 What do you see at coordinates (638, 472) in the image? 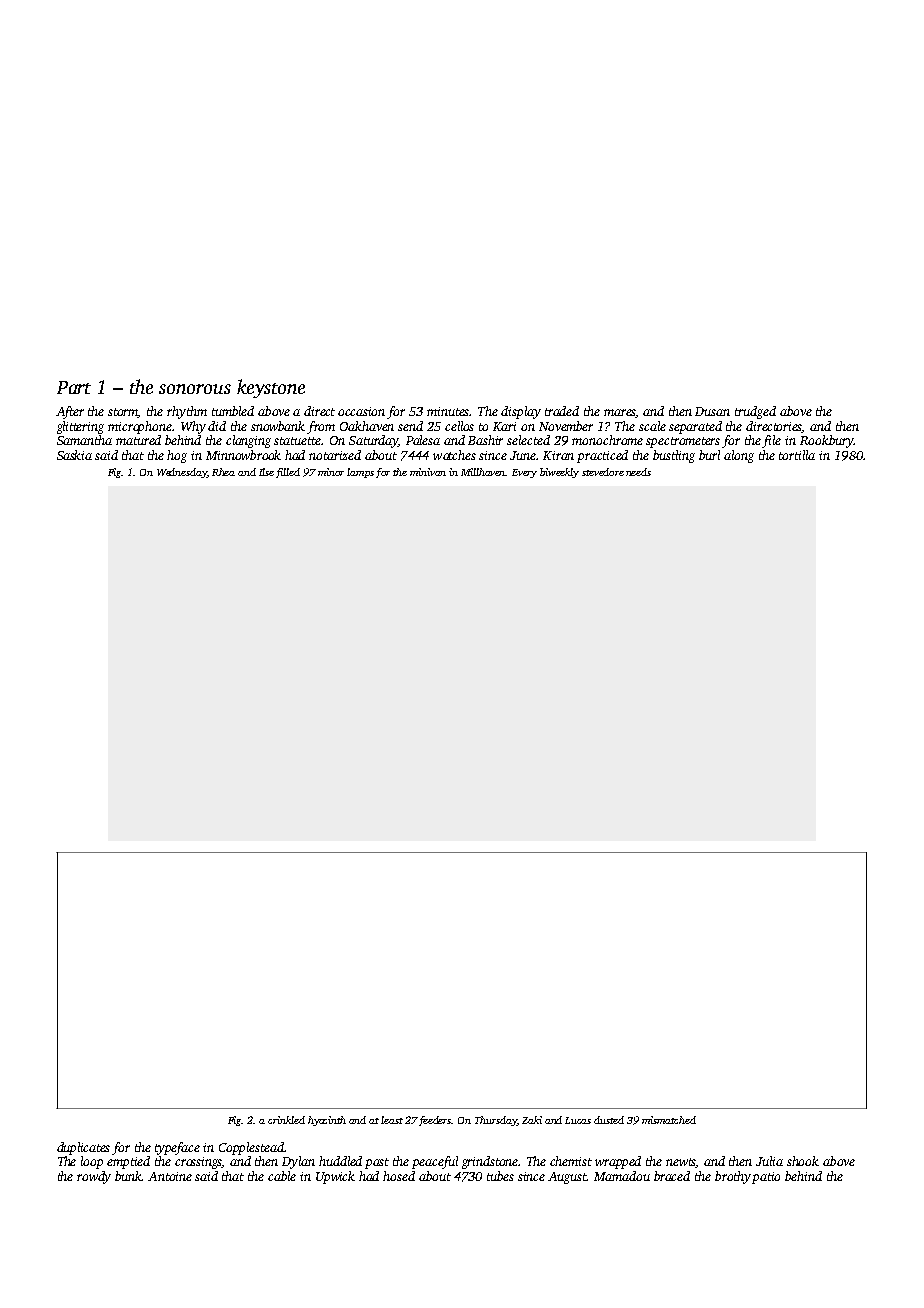
I see `needs` at bounding box center [638, 472].
